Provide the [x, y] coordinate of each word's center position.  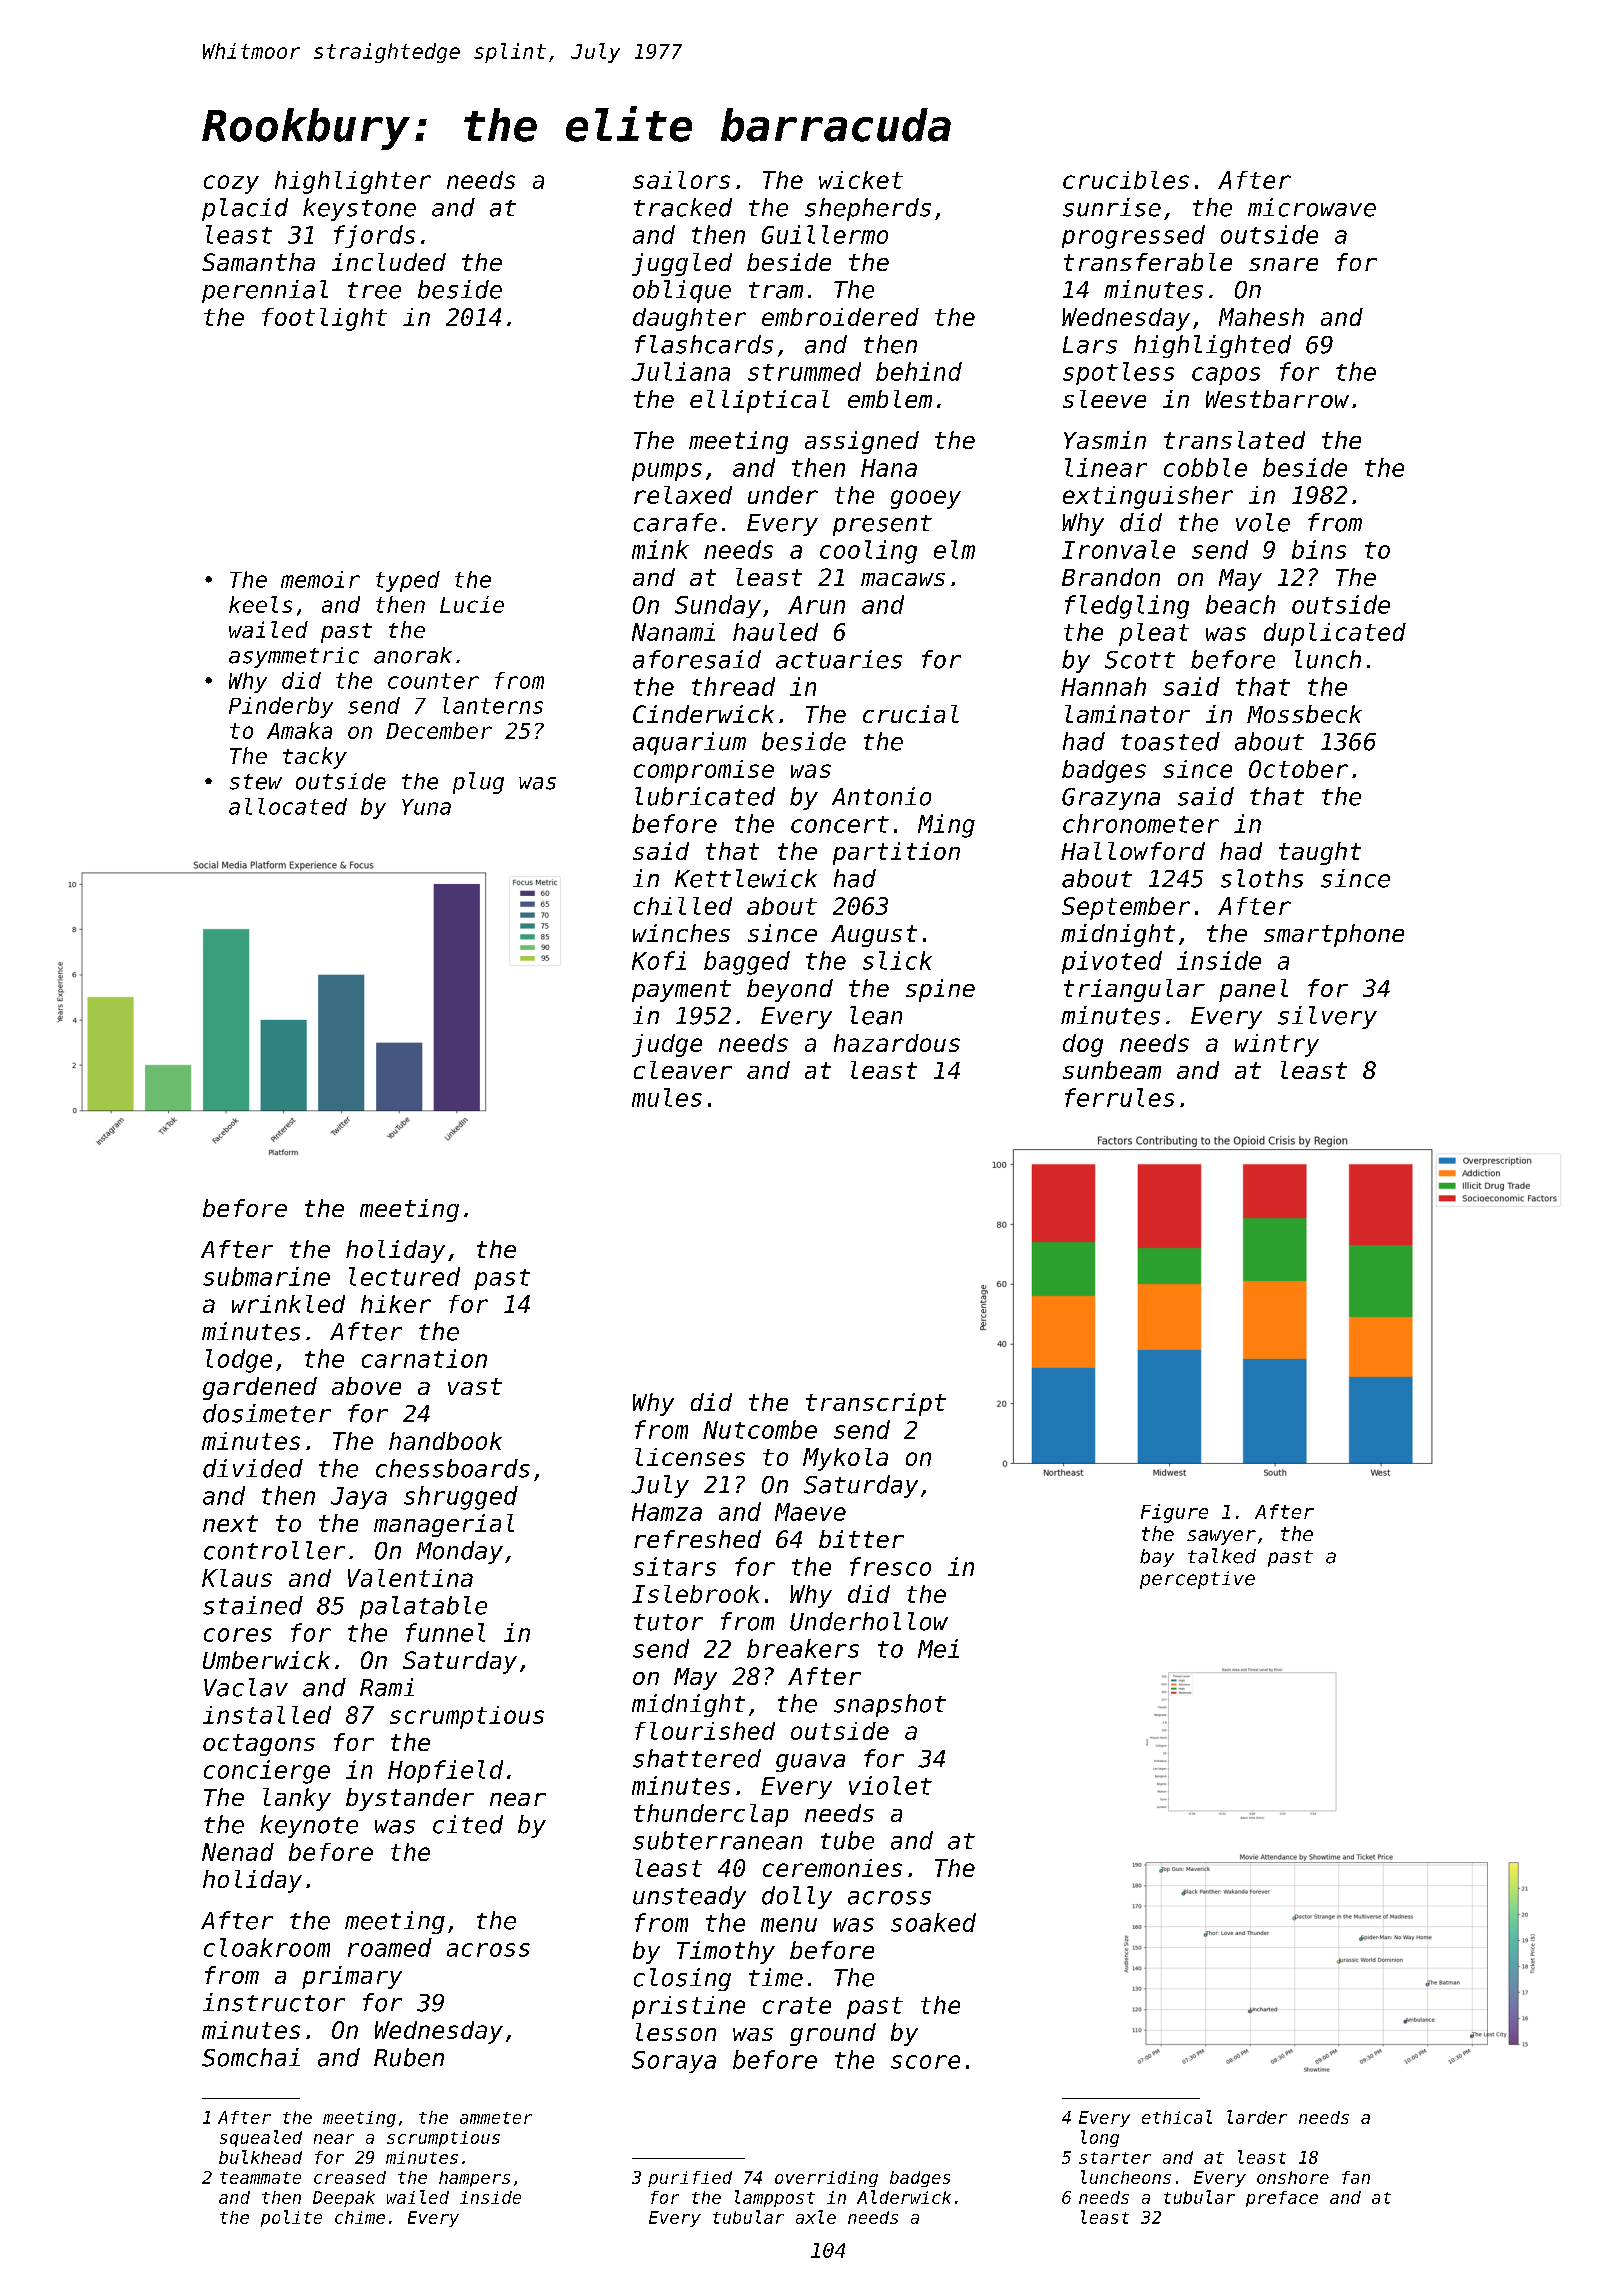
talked [1222, 1556]
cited [468, 1824]
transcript [876, 1404]
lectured [404, 1276]
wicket [861, 180]
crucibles [1126, 180]
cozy [231, 184]
